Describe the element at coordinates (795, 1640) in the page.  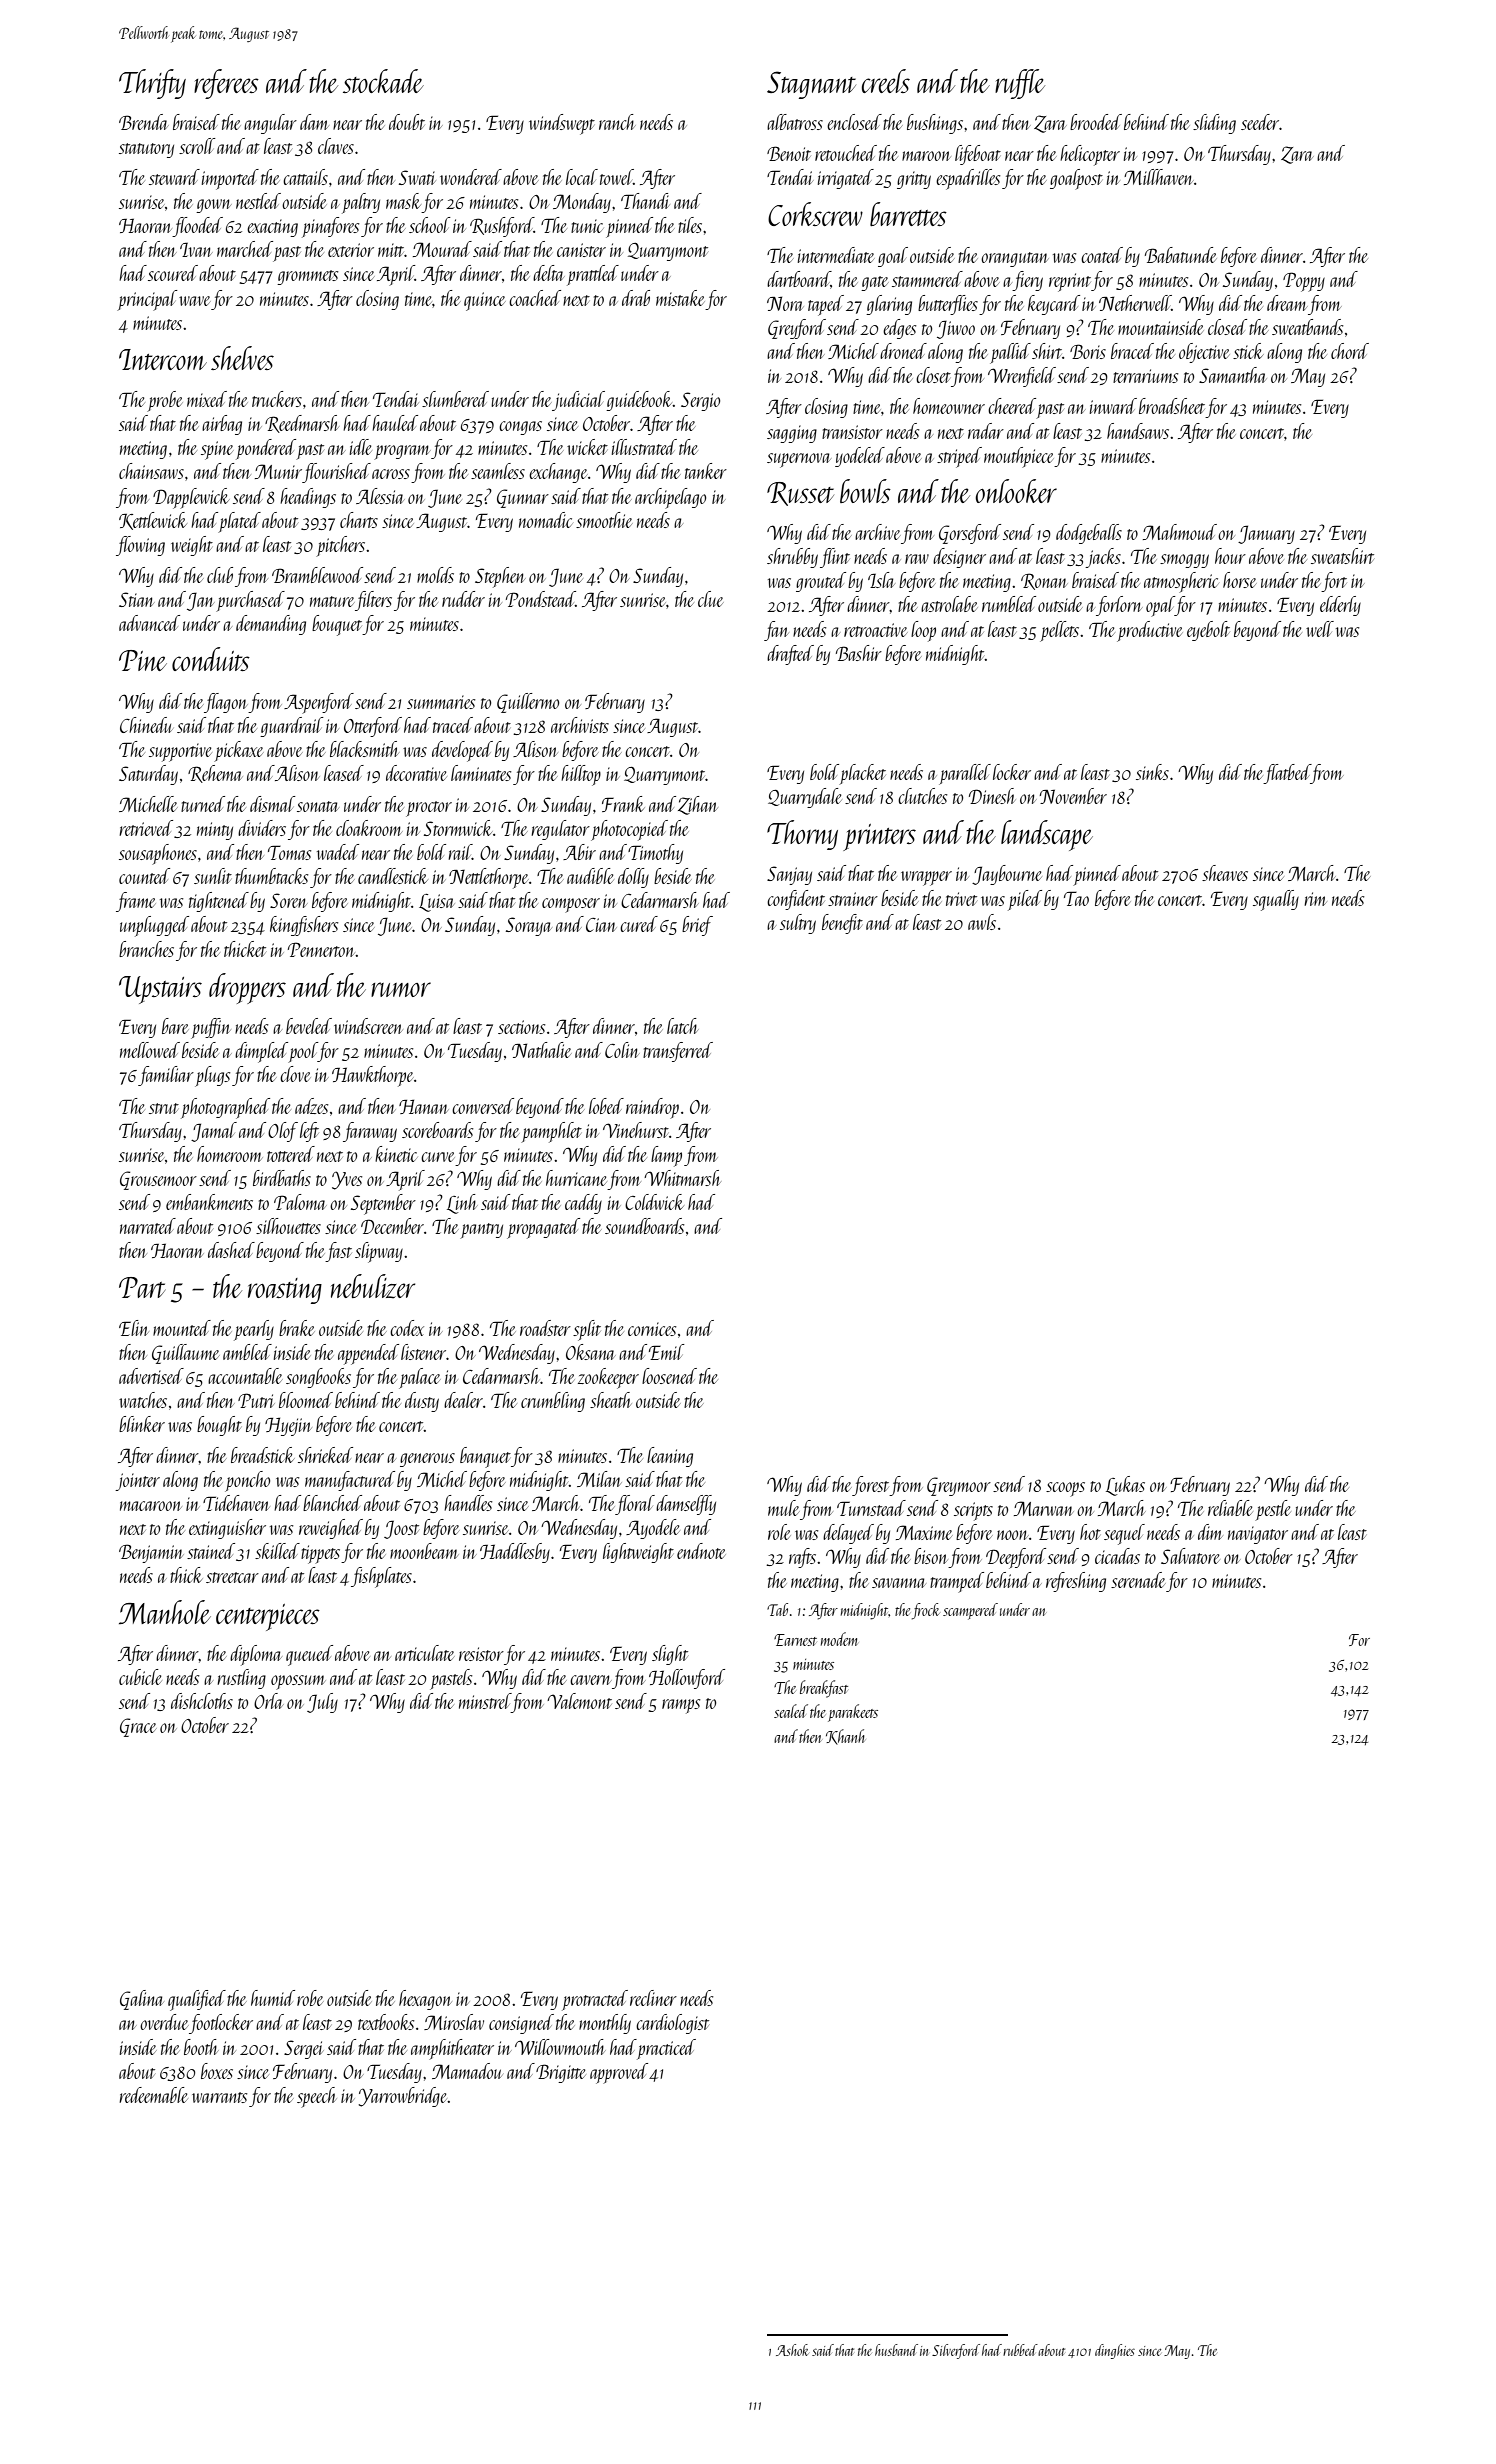
I see `Earnest` at that location.
